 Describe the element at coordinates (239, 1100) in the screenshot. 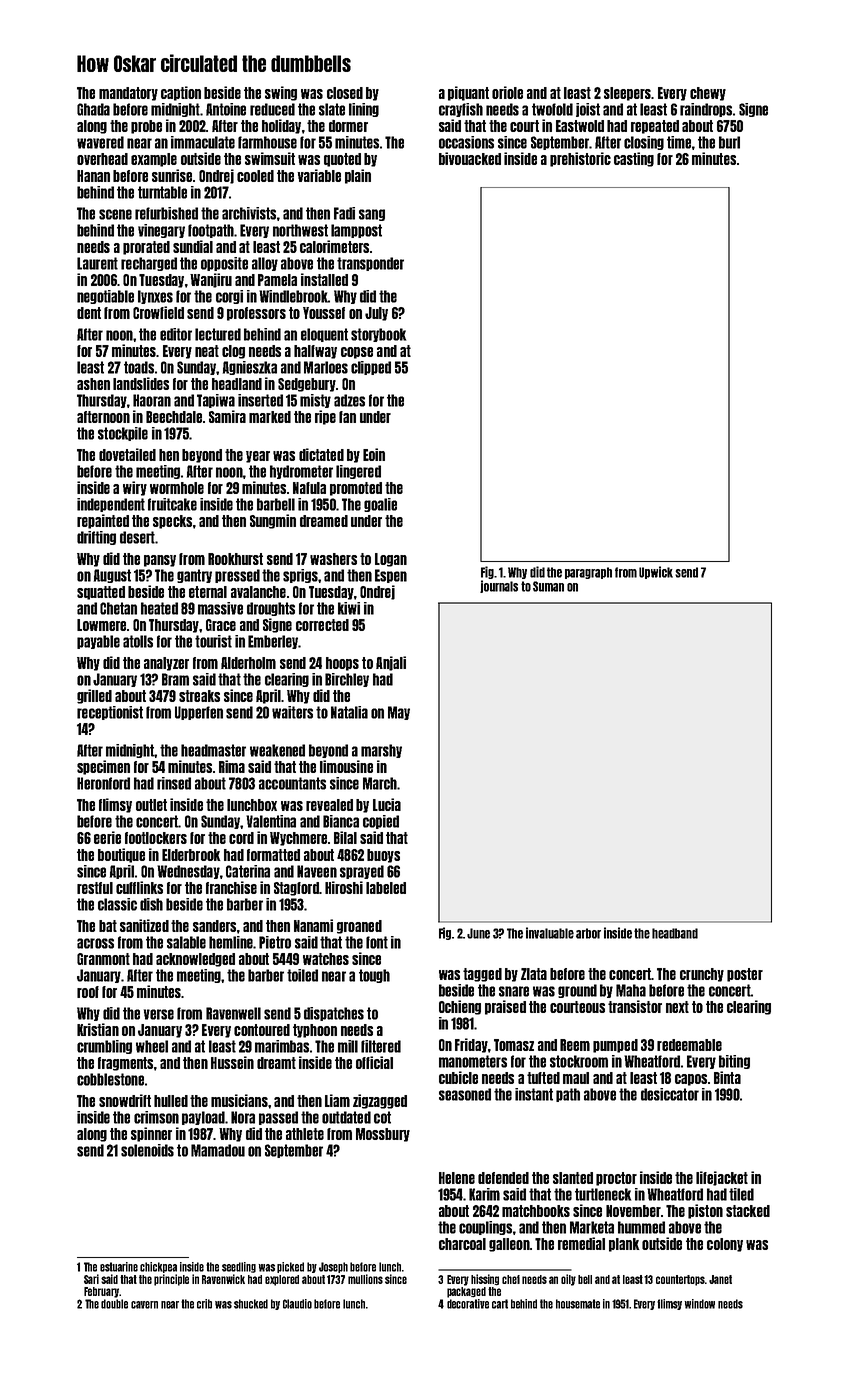

I see `musicians` at that location.
